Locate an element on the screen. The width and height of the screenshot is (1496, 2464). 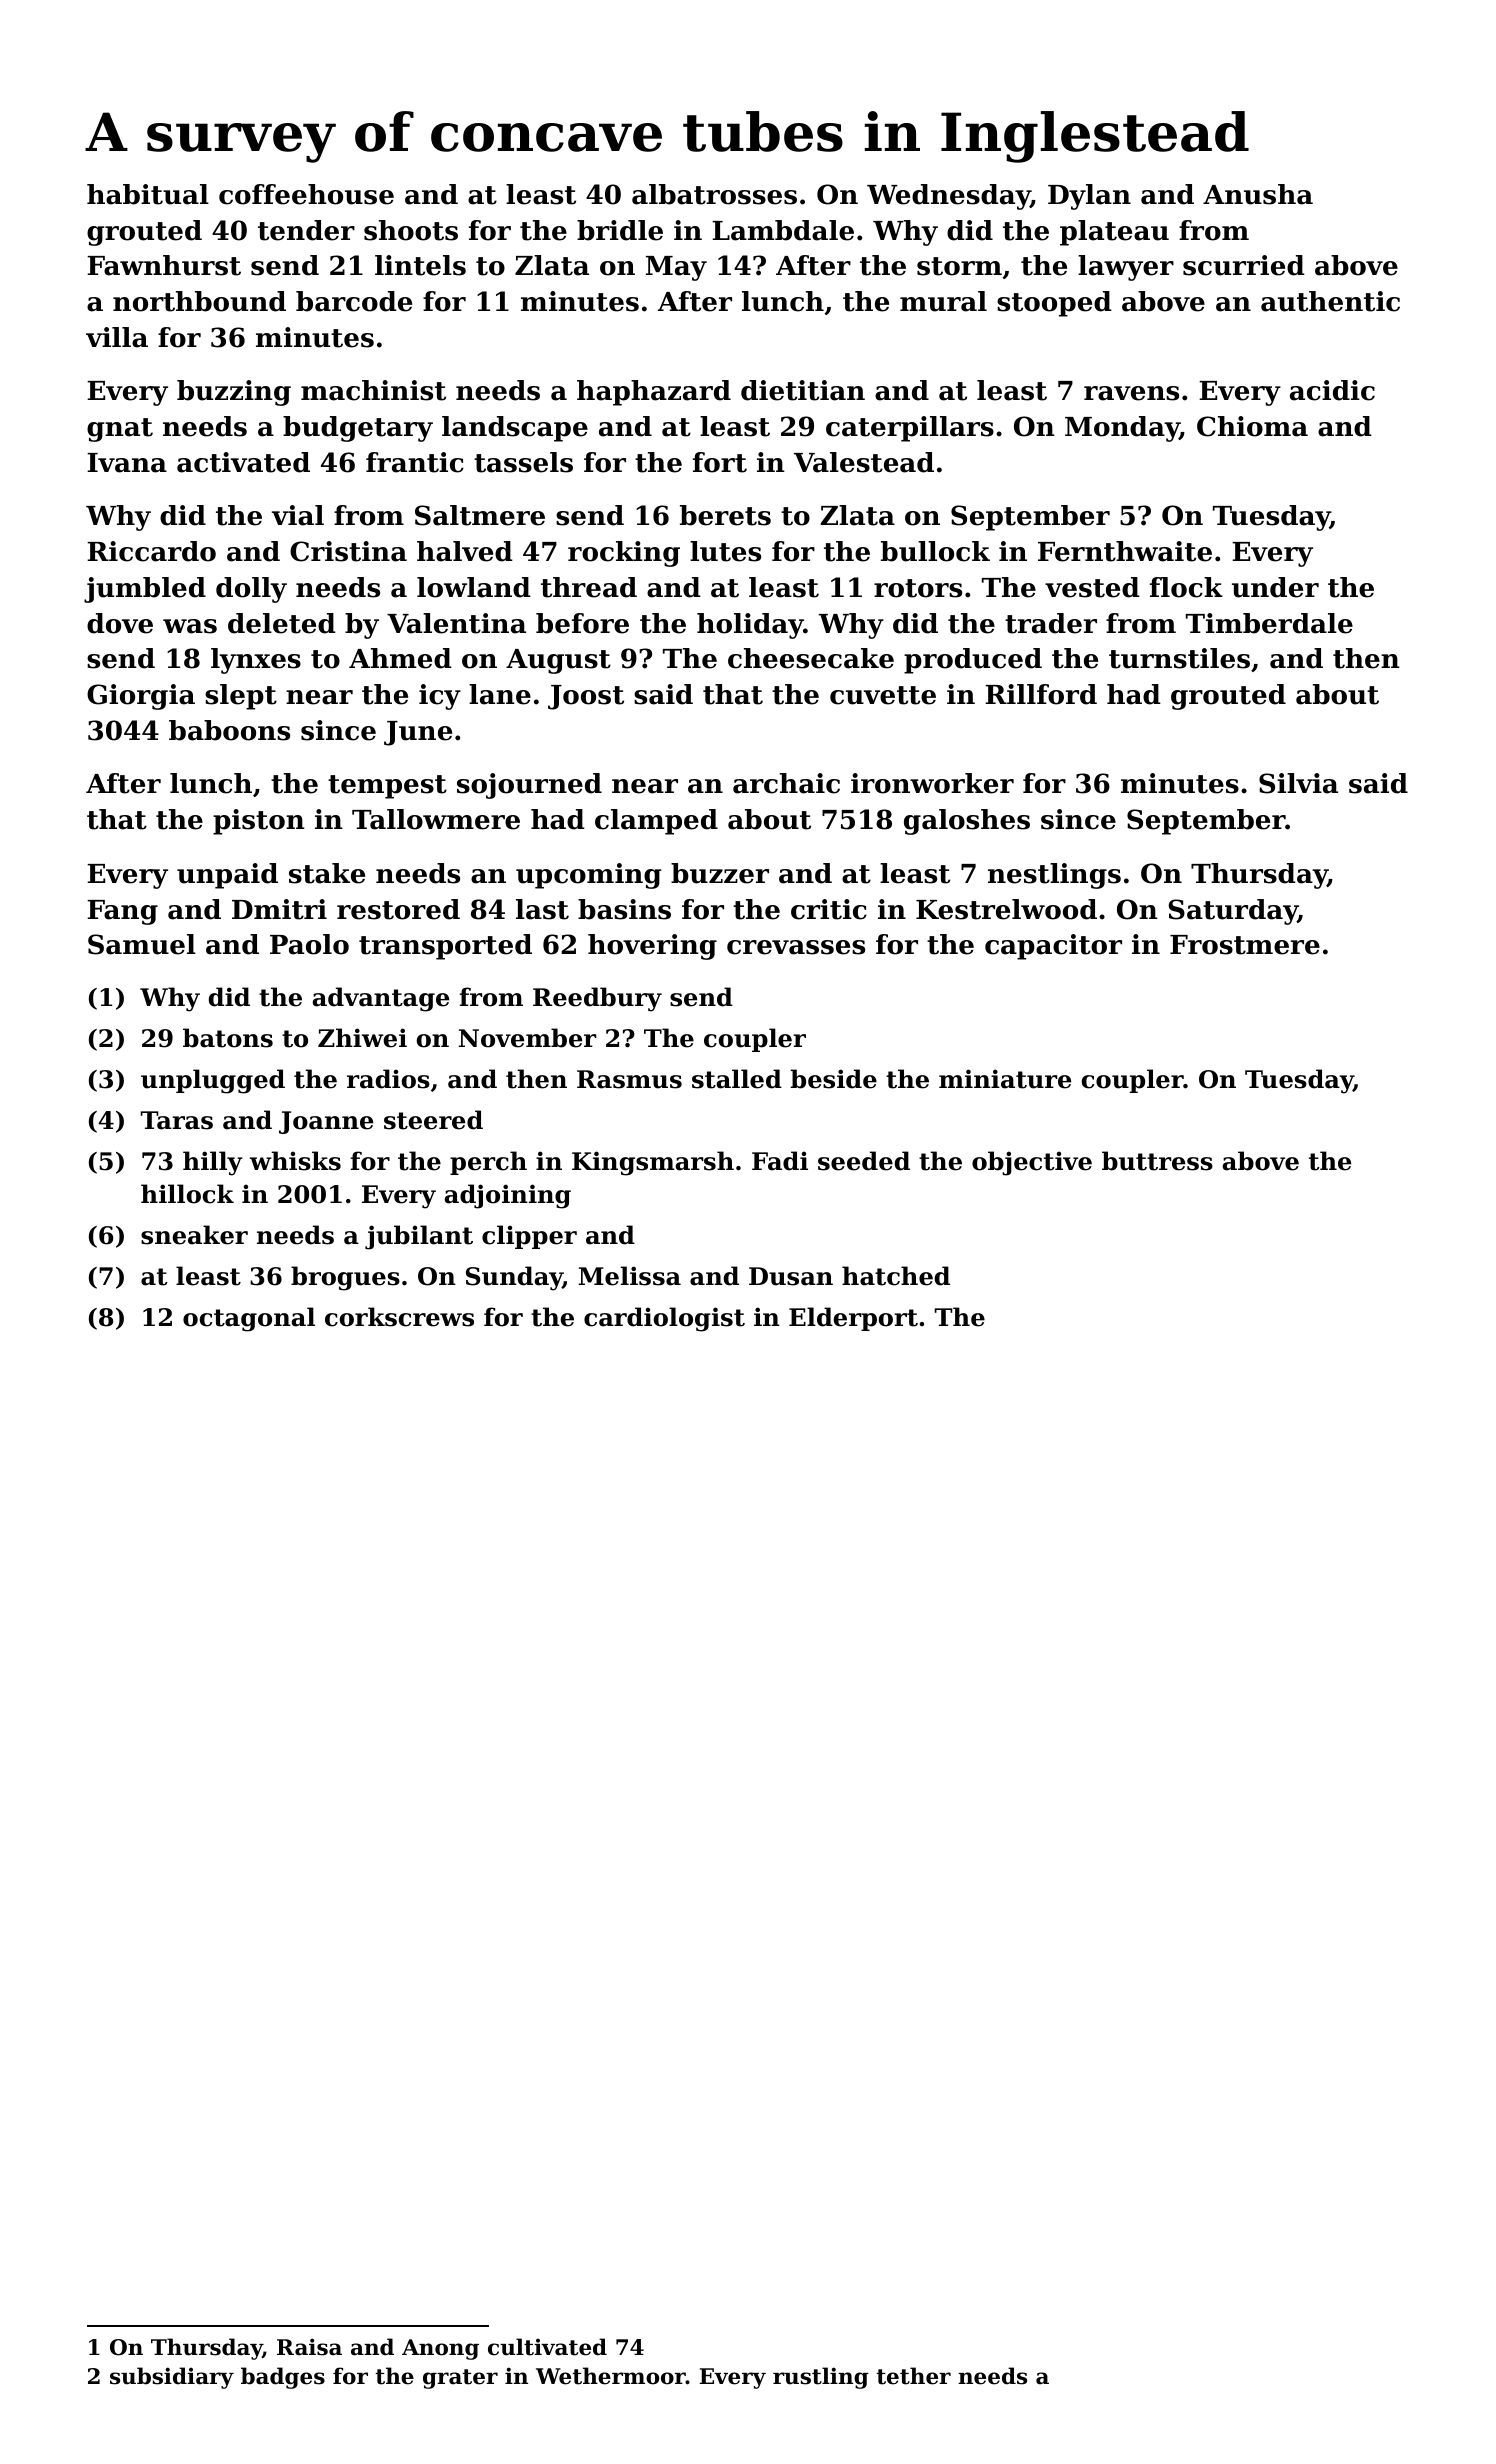
Wethermoor is located at coordinates (611, 2376).
